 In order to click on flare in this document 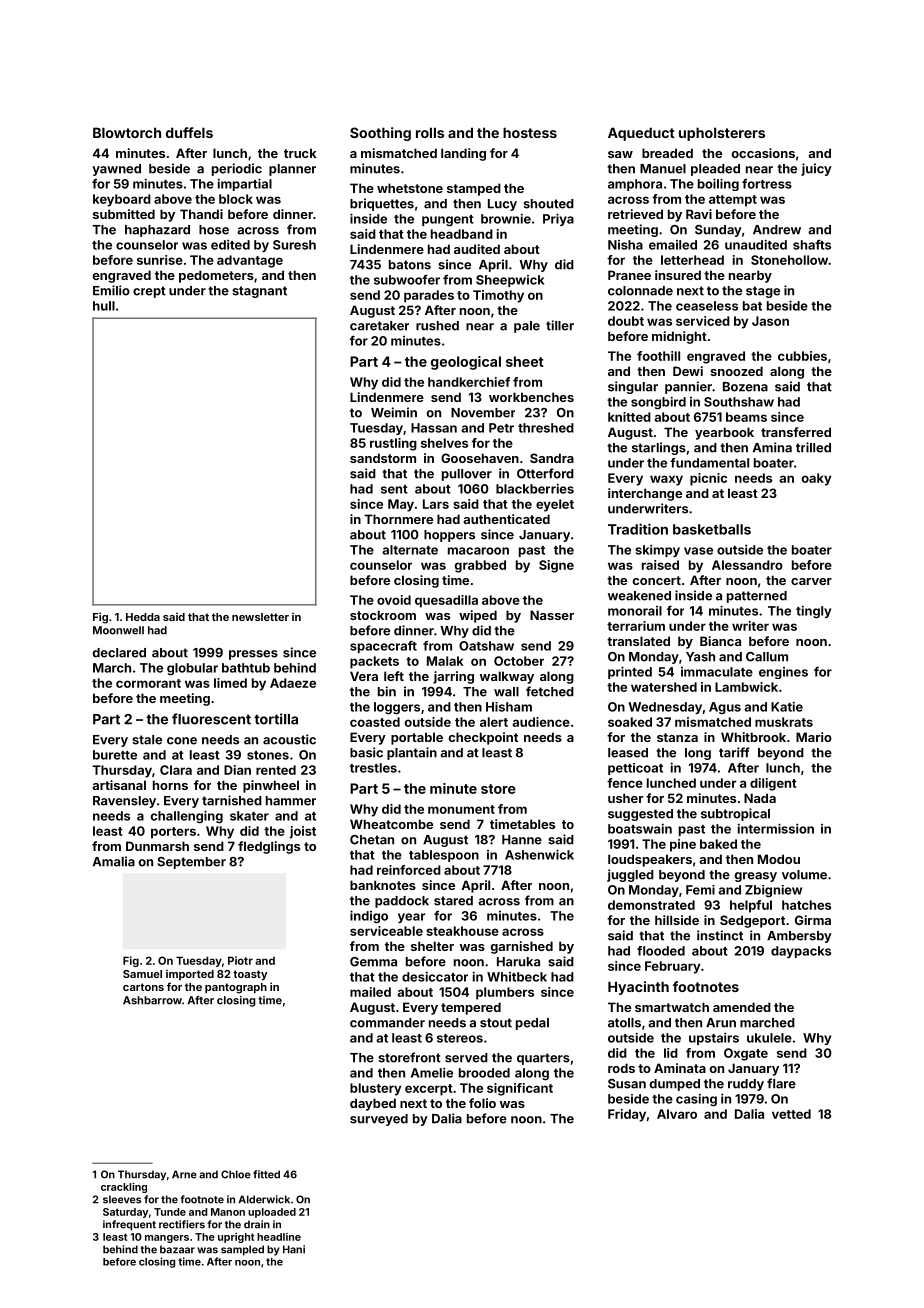, I will do `click(781, 1083)`.
